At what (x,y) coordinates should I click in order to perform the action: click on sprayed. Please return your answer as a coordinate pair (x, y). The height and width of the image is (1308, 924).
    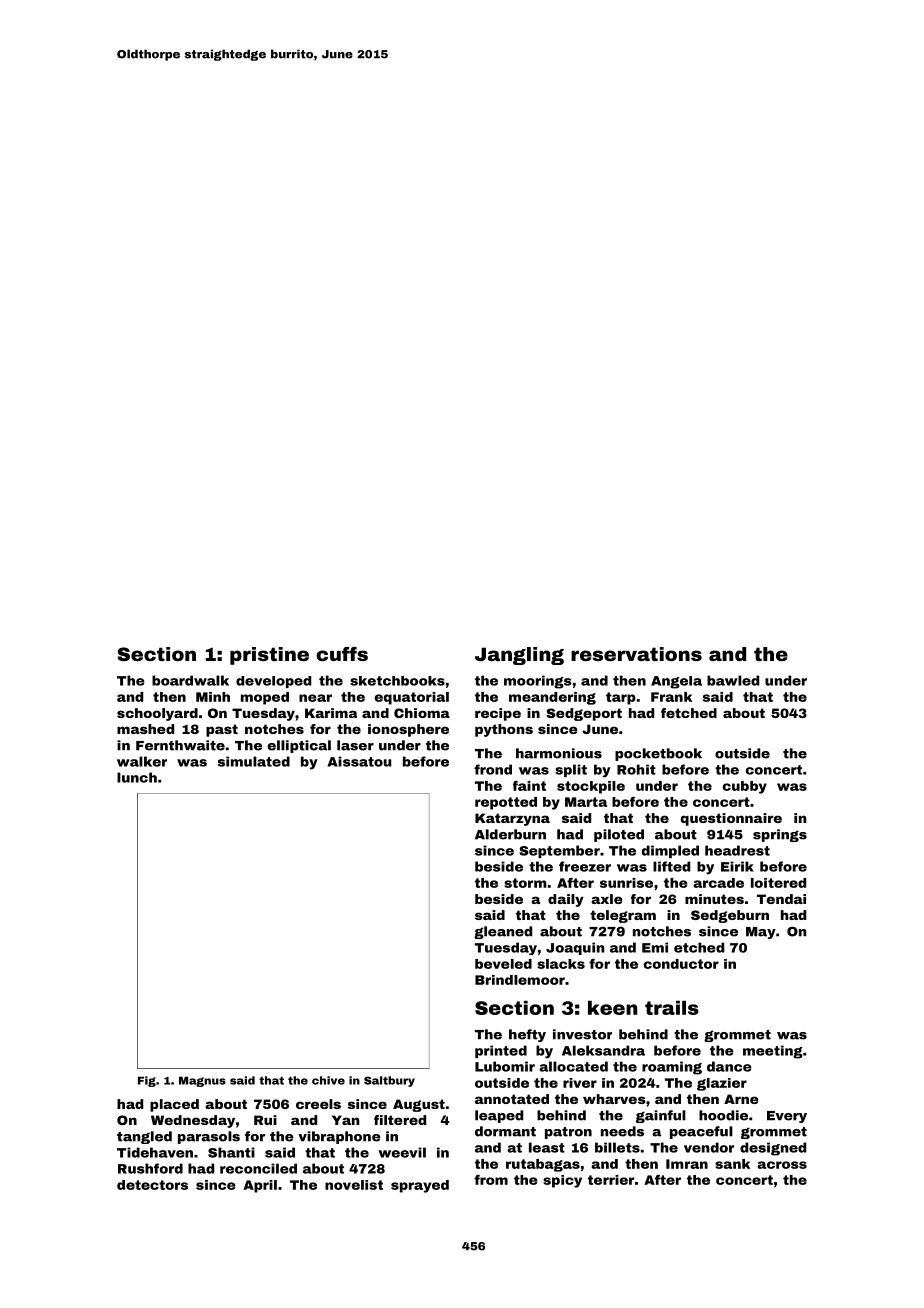
    Looking at the image, I should click on (420, 1186).
